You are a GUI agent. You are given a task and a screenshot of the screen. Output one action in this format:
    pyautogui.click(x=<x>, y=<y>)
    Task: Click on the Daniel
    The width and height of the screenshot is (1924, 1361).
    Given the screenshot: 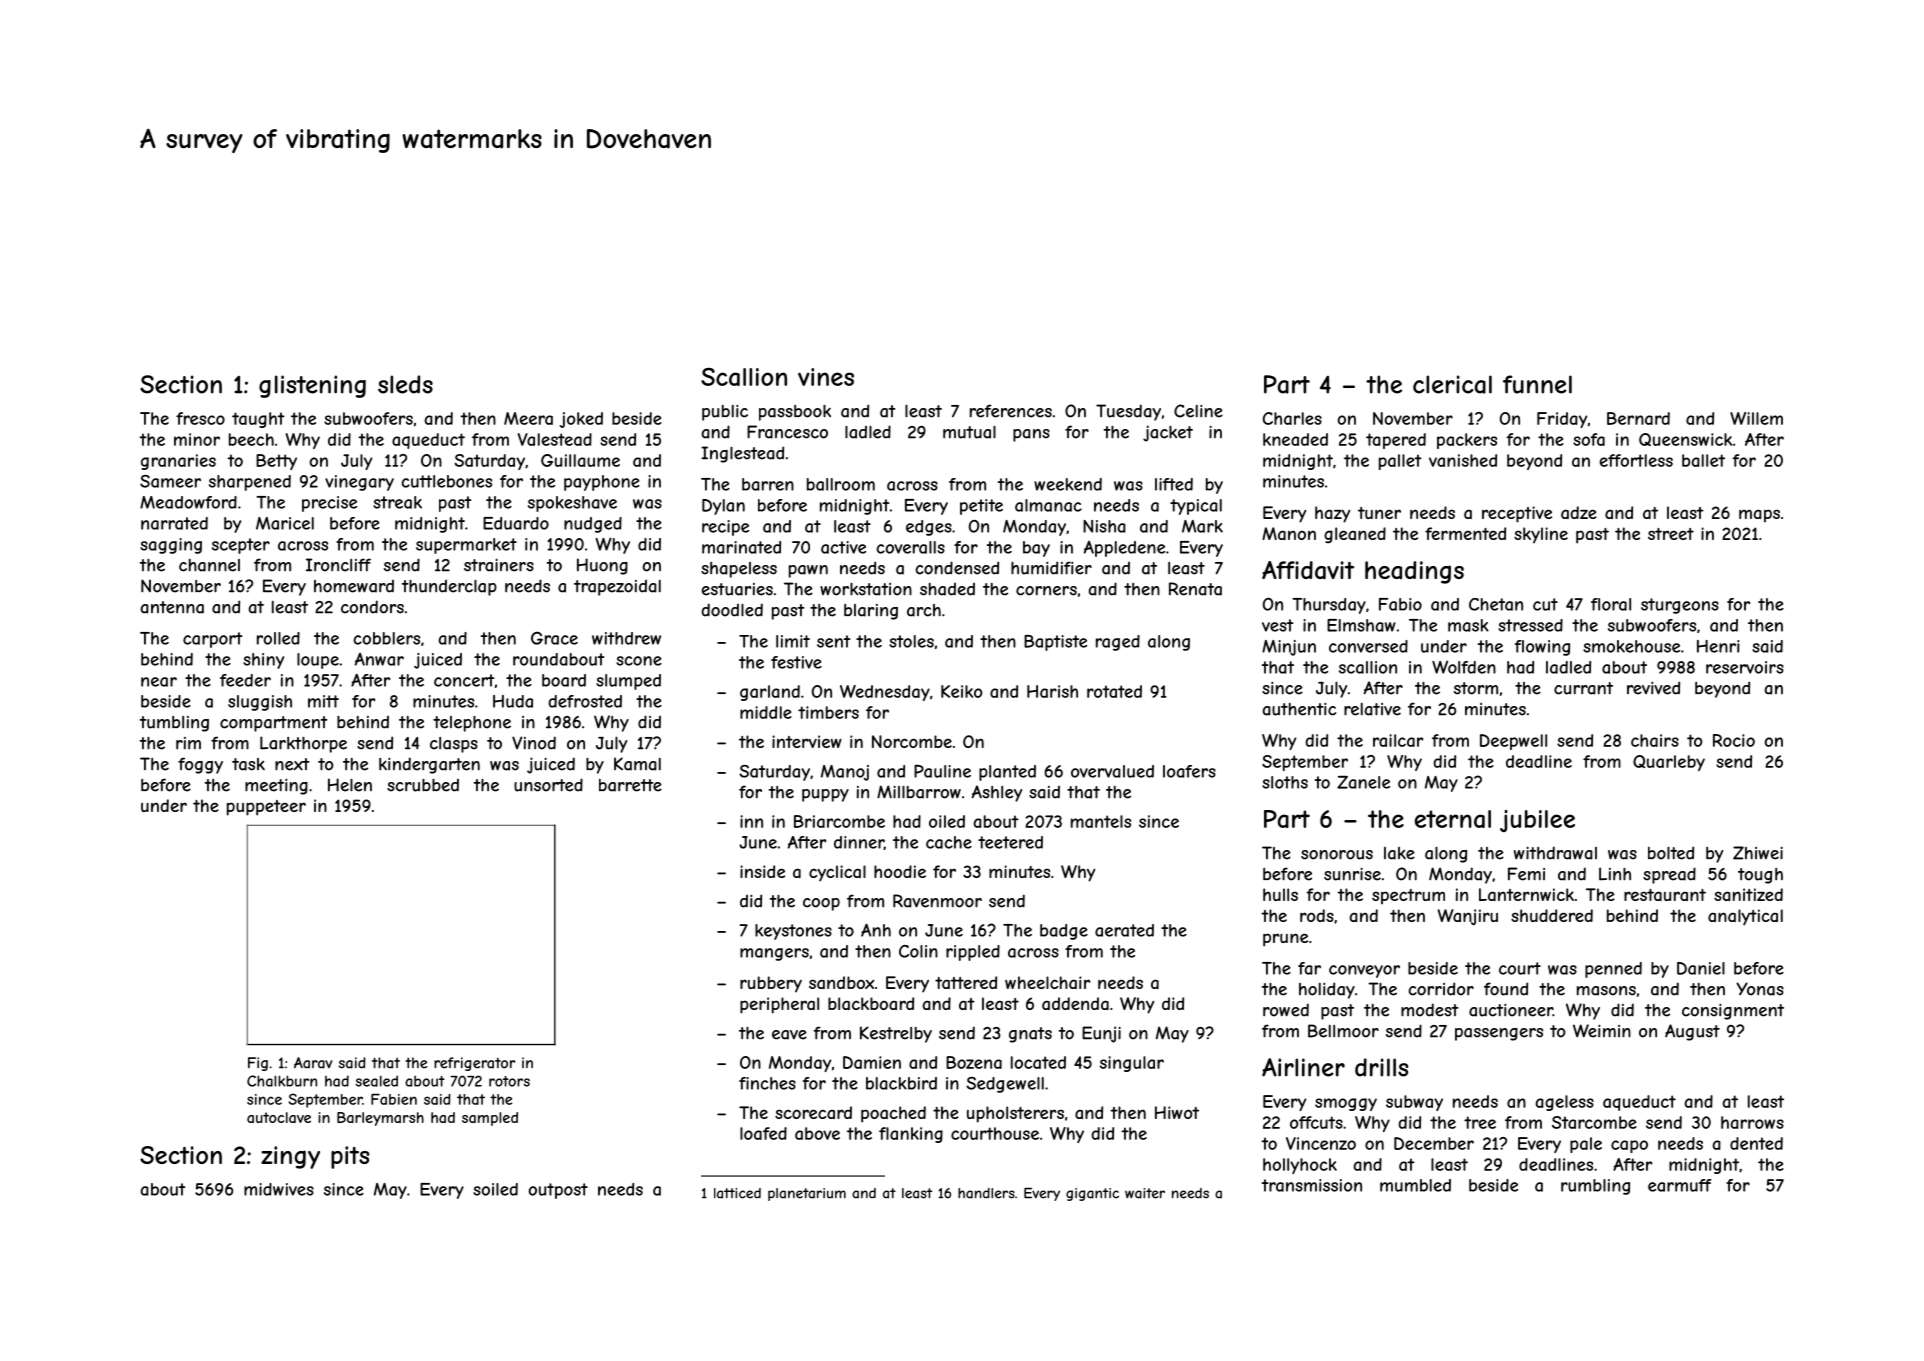 What is the action you would take?
    pyautogui.click(x=1701, y=968)
